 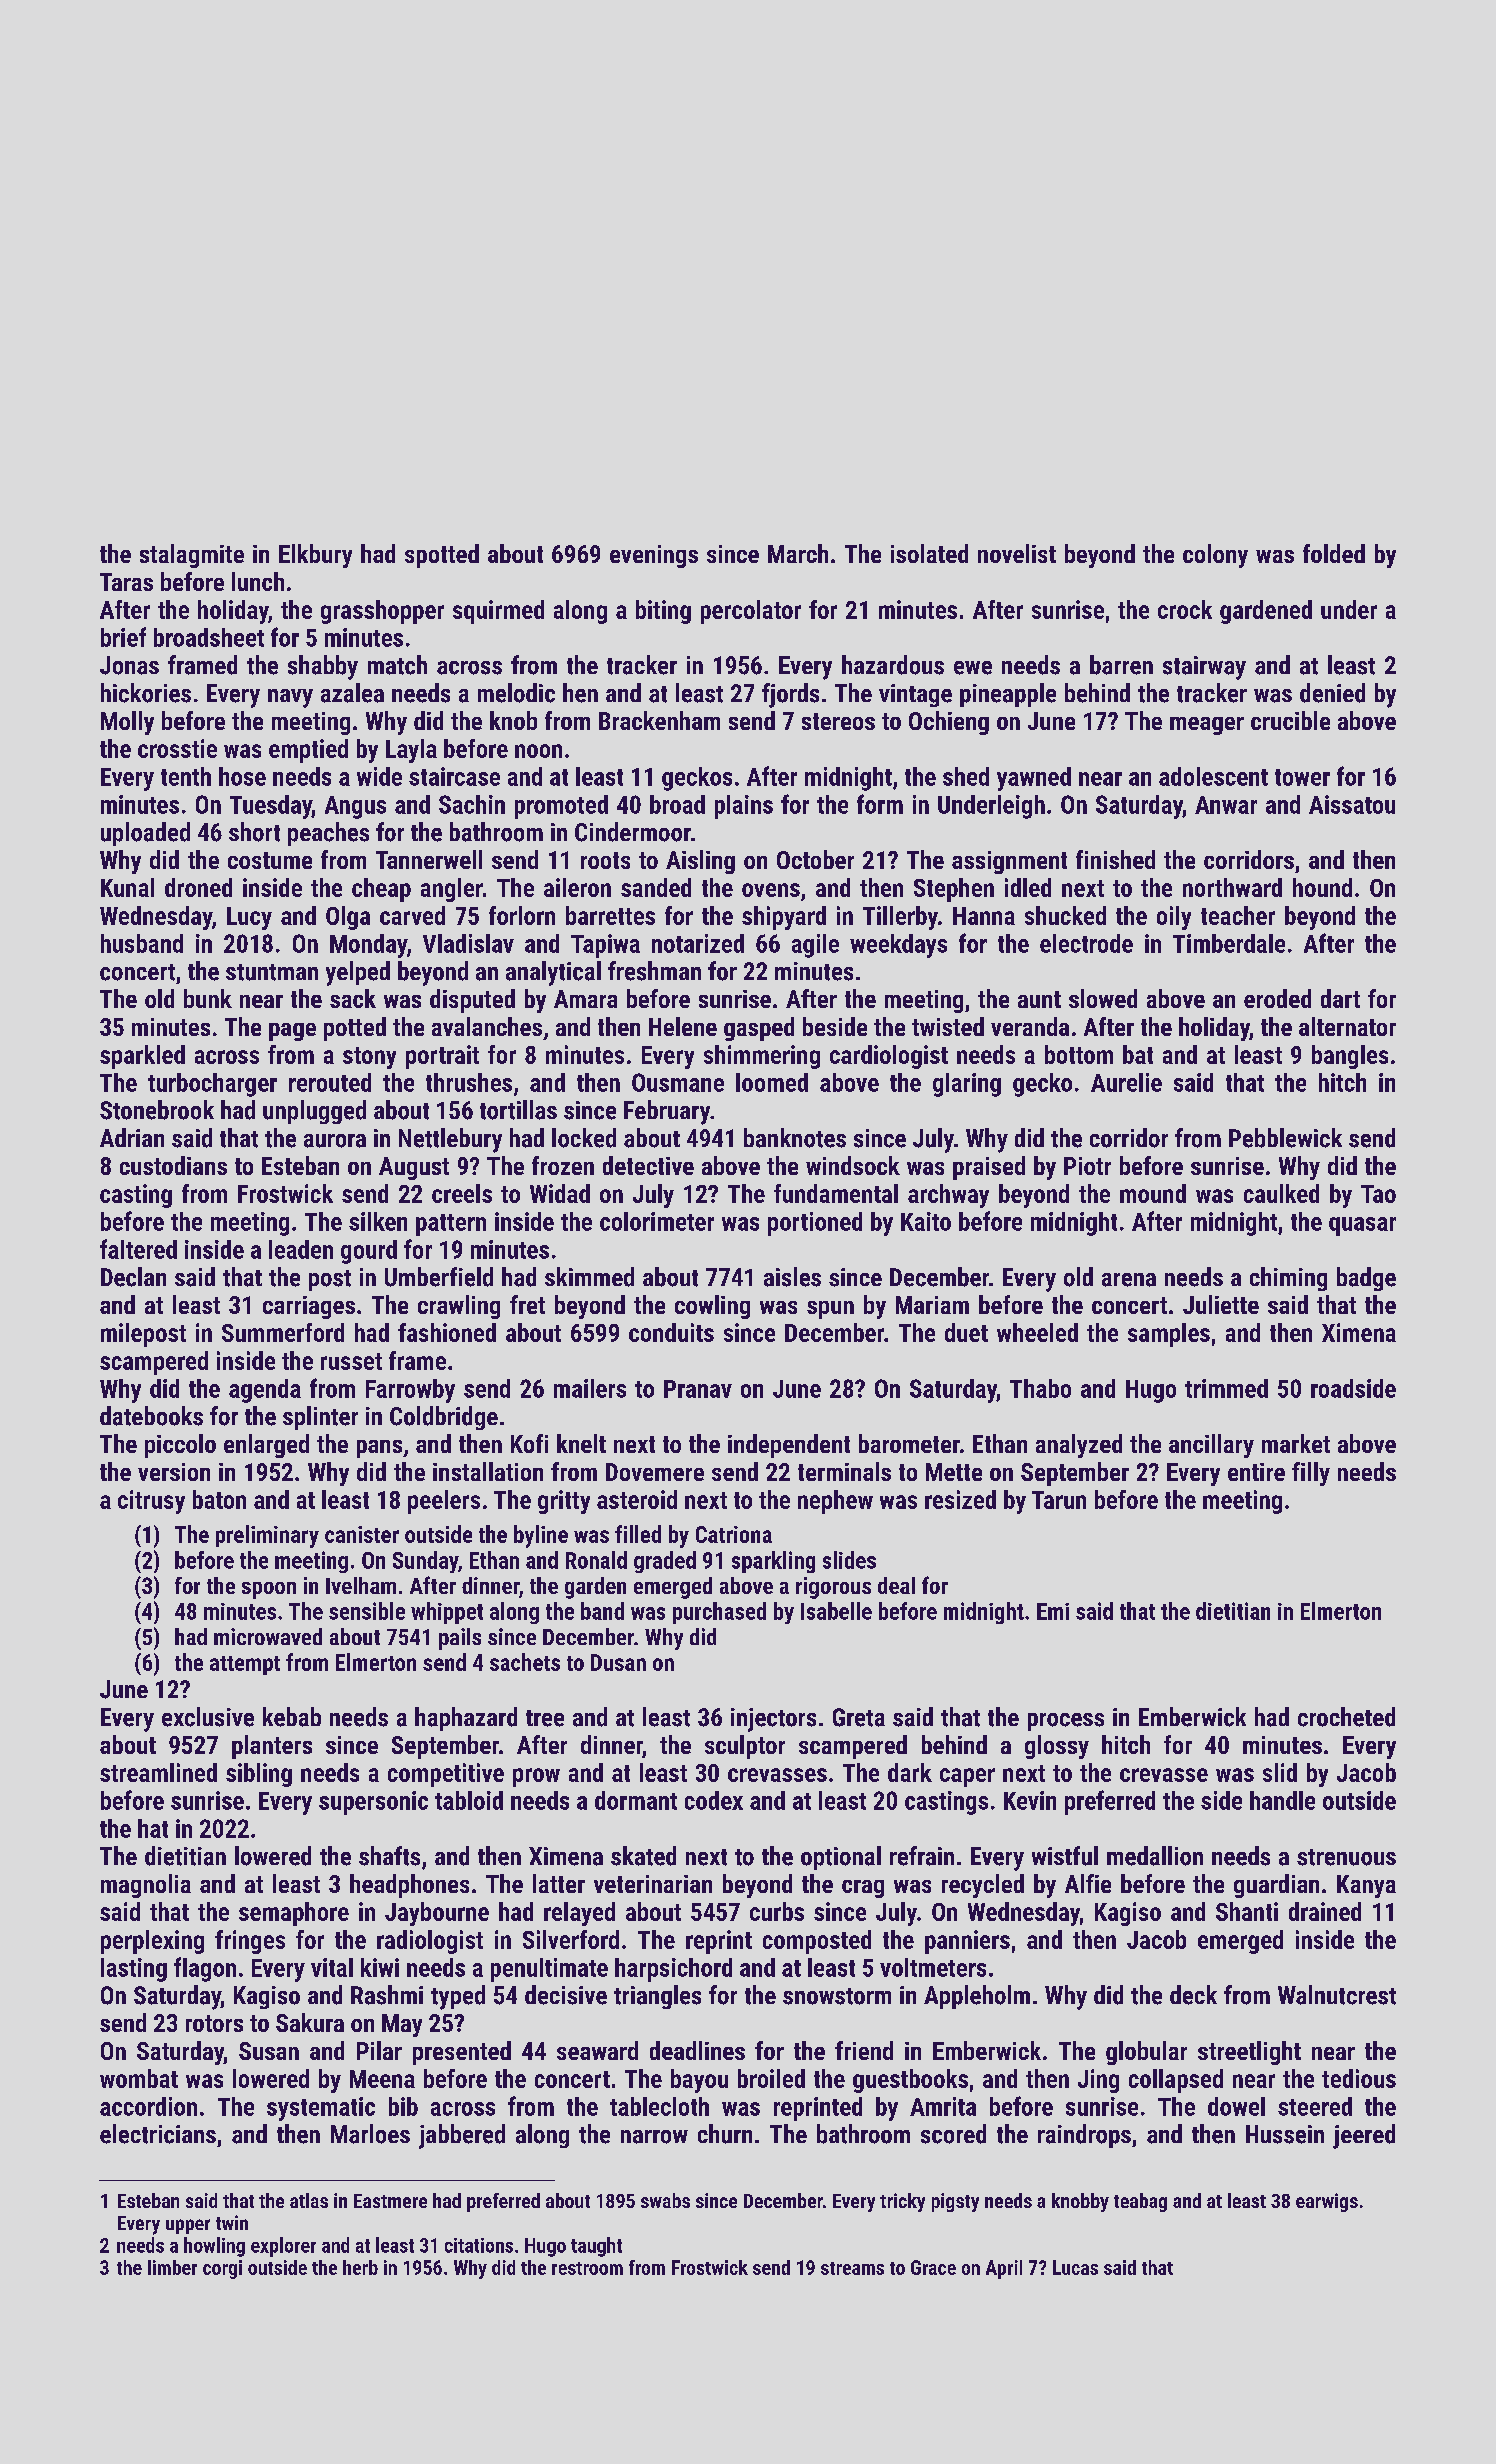 What do you see at coordinates (719, 1613) in the screenshot?
I see `purchased` at bounding box center [719, 1613].
